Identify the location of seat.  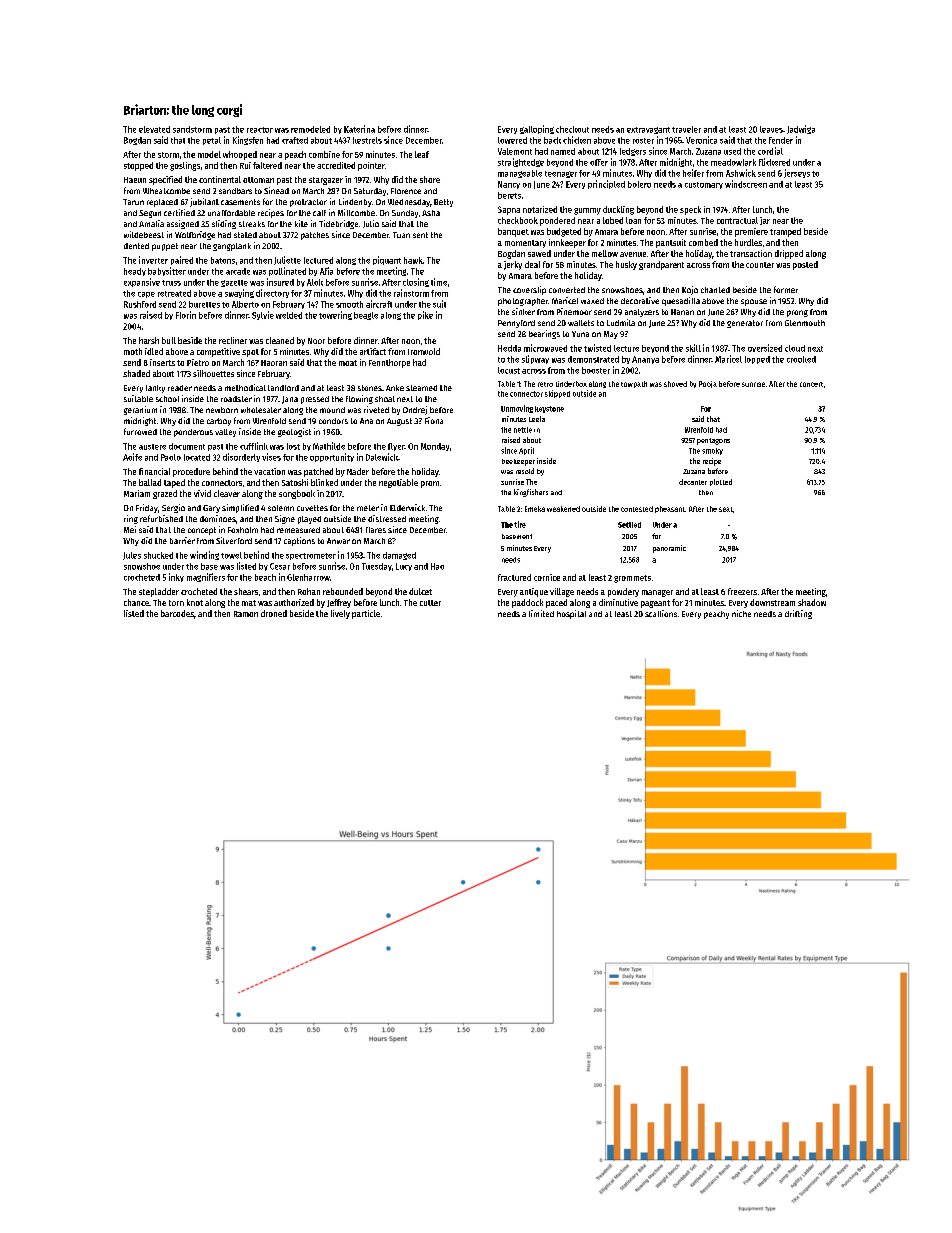
(726, 509).
